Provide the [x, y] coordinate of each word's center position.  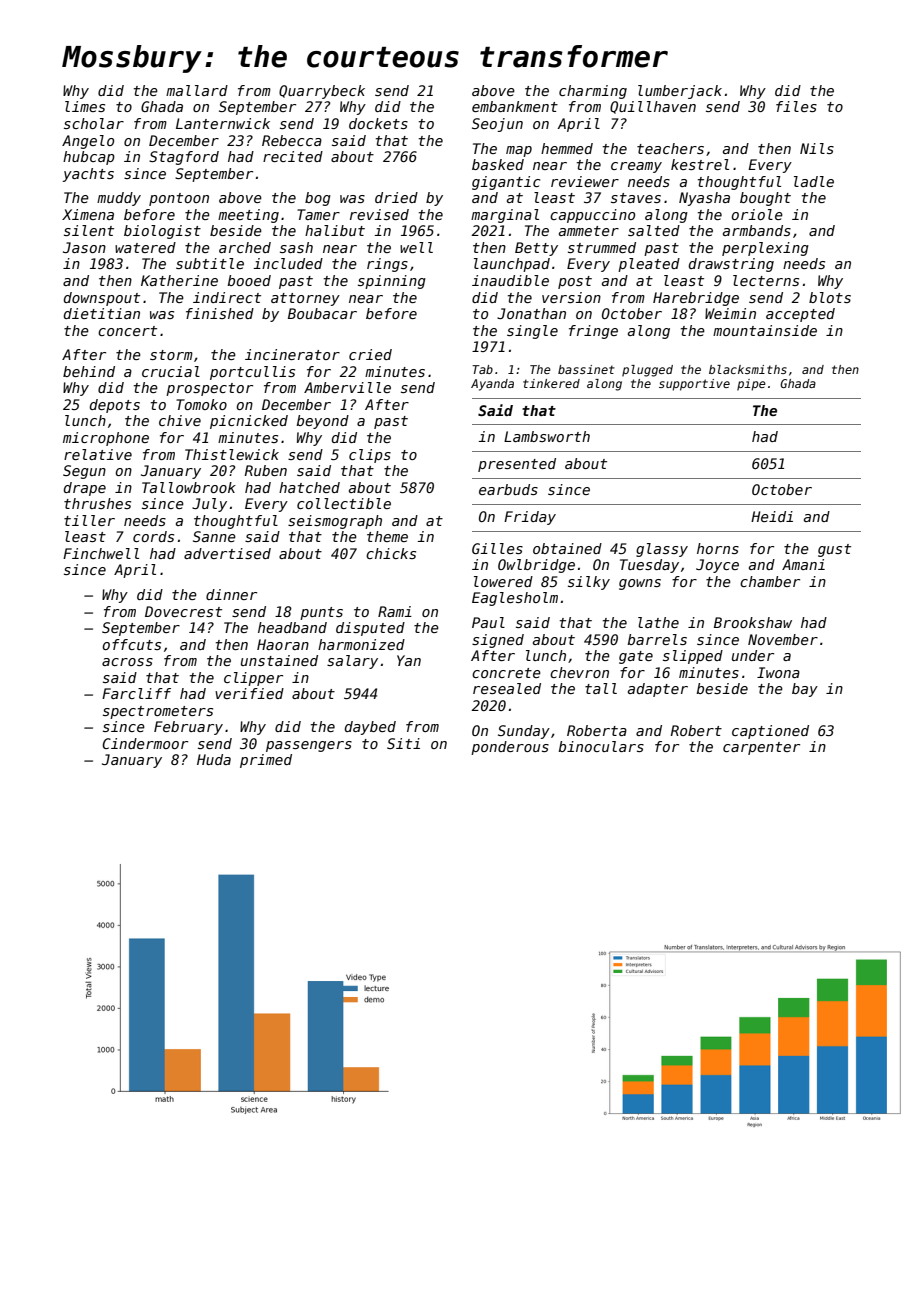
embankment [515, 106]
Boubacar [322, 313]
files [796, 106]
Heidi [772, 516]
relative [98, 454]
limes [85, 106]
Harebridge [696, 299]
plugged [647, 371]
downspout [101, 299]
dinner [231, 594]
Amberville [347, 387]
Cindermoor [145, 743]
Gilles [497, 548]
